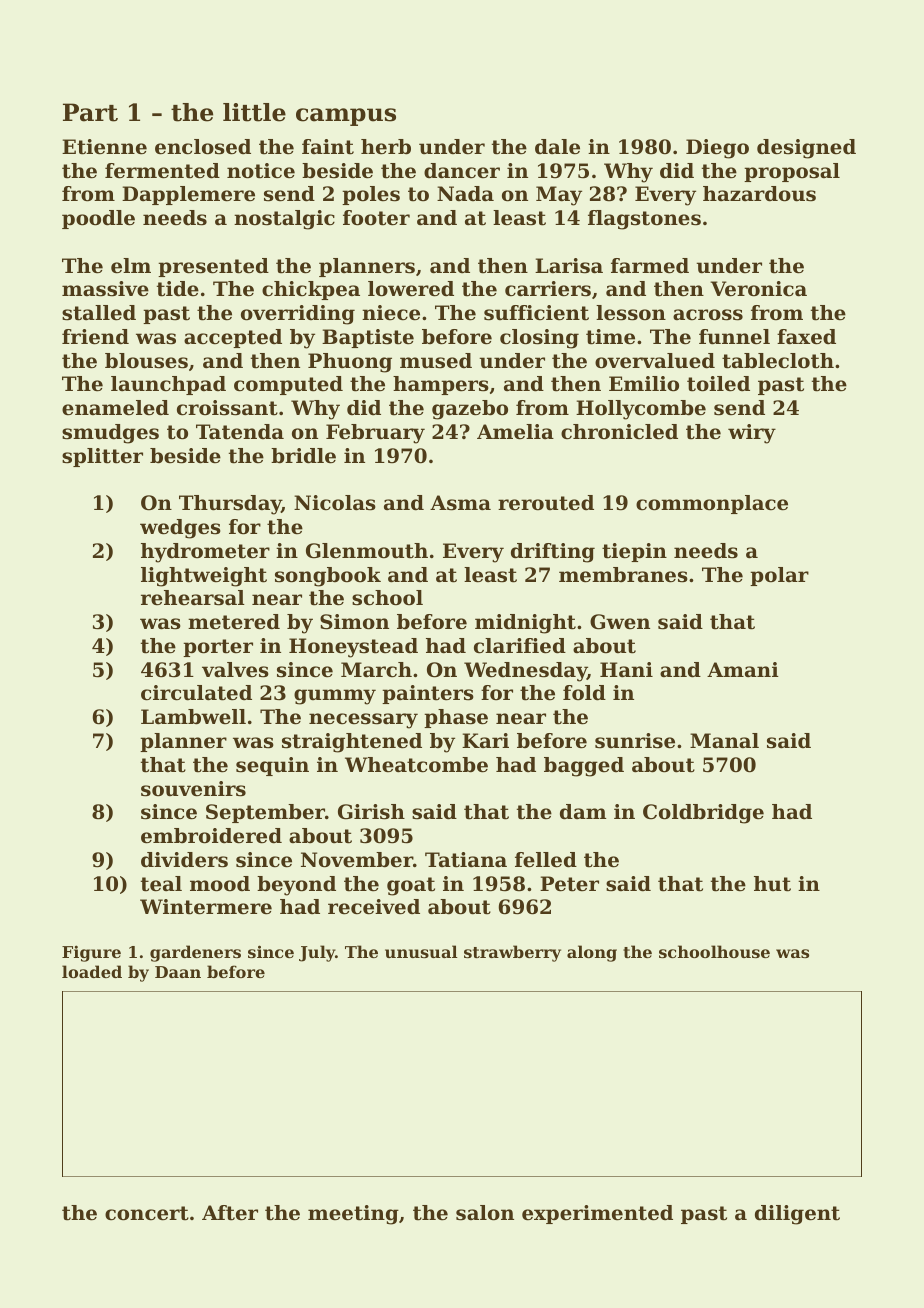  I want to click on meeting, so click(353, 1215).
